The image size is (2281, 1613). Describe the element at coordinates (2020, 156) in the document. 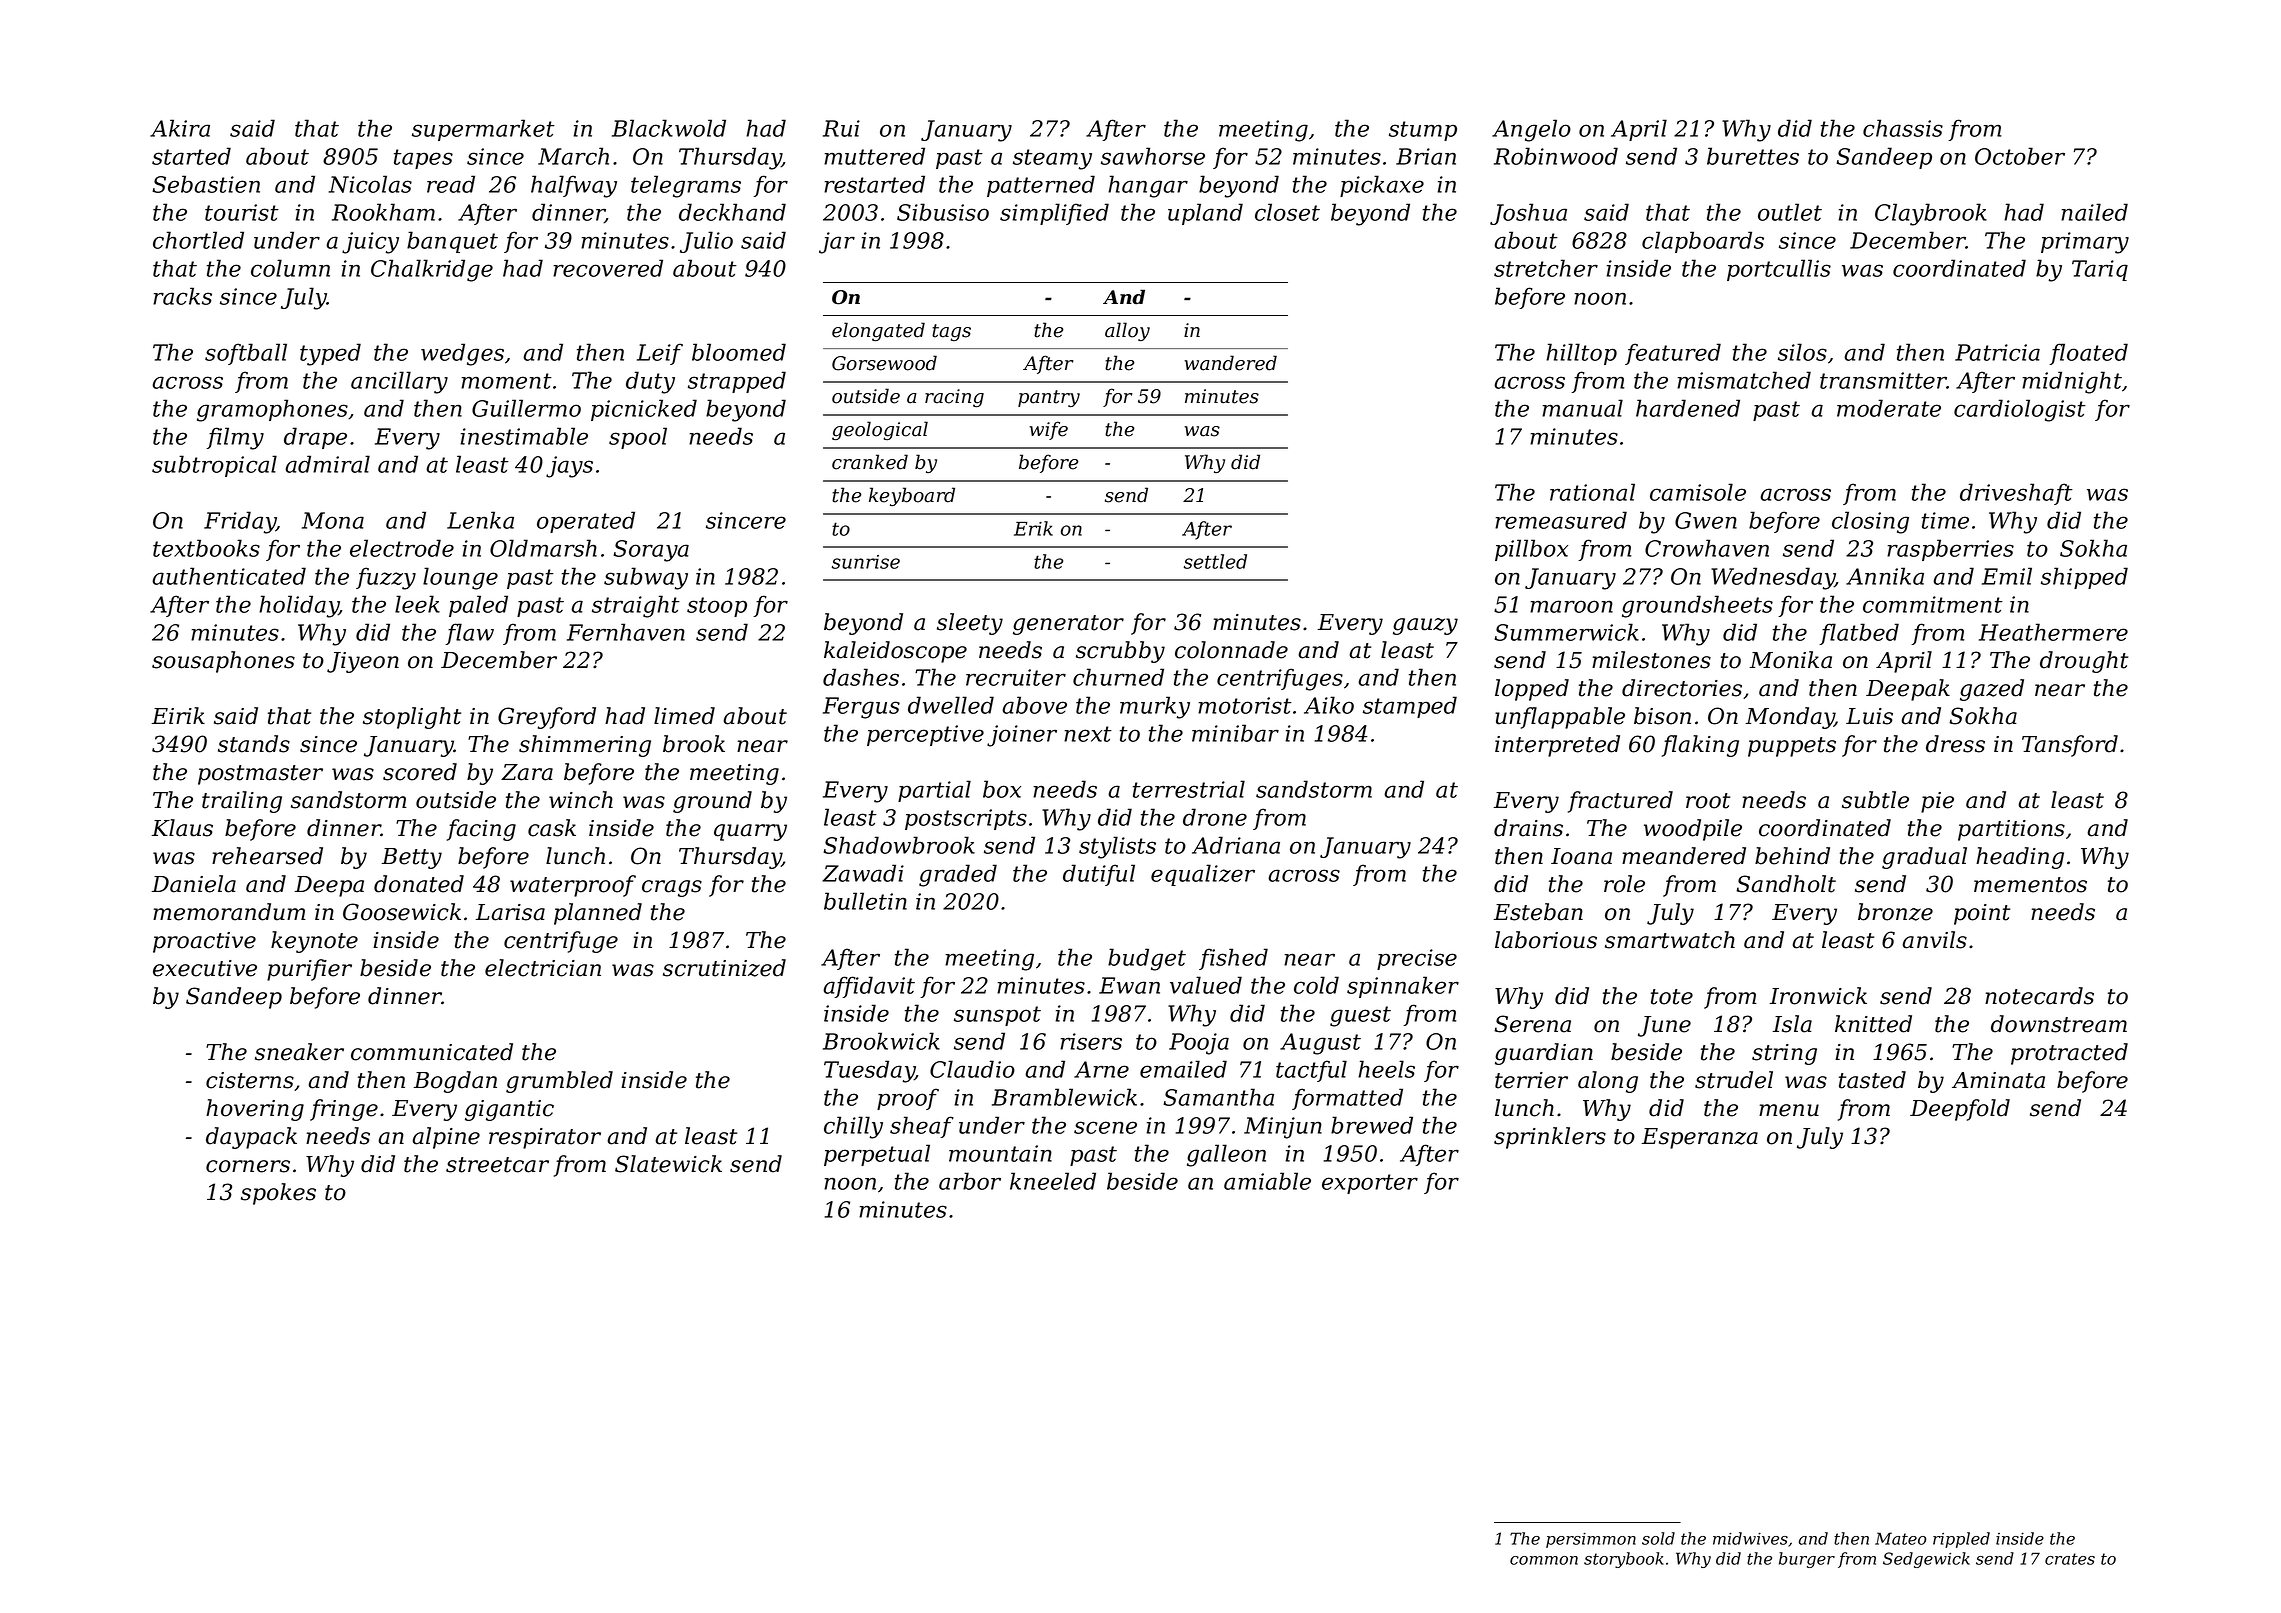

I see `October` at that location.
